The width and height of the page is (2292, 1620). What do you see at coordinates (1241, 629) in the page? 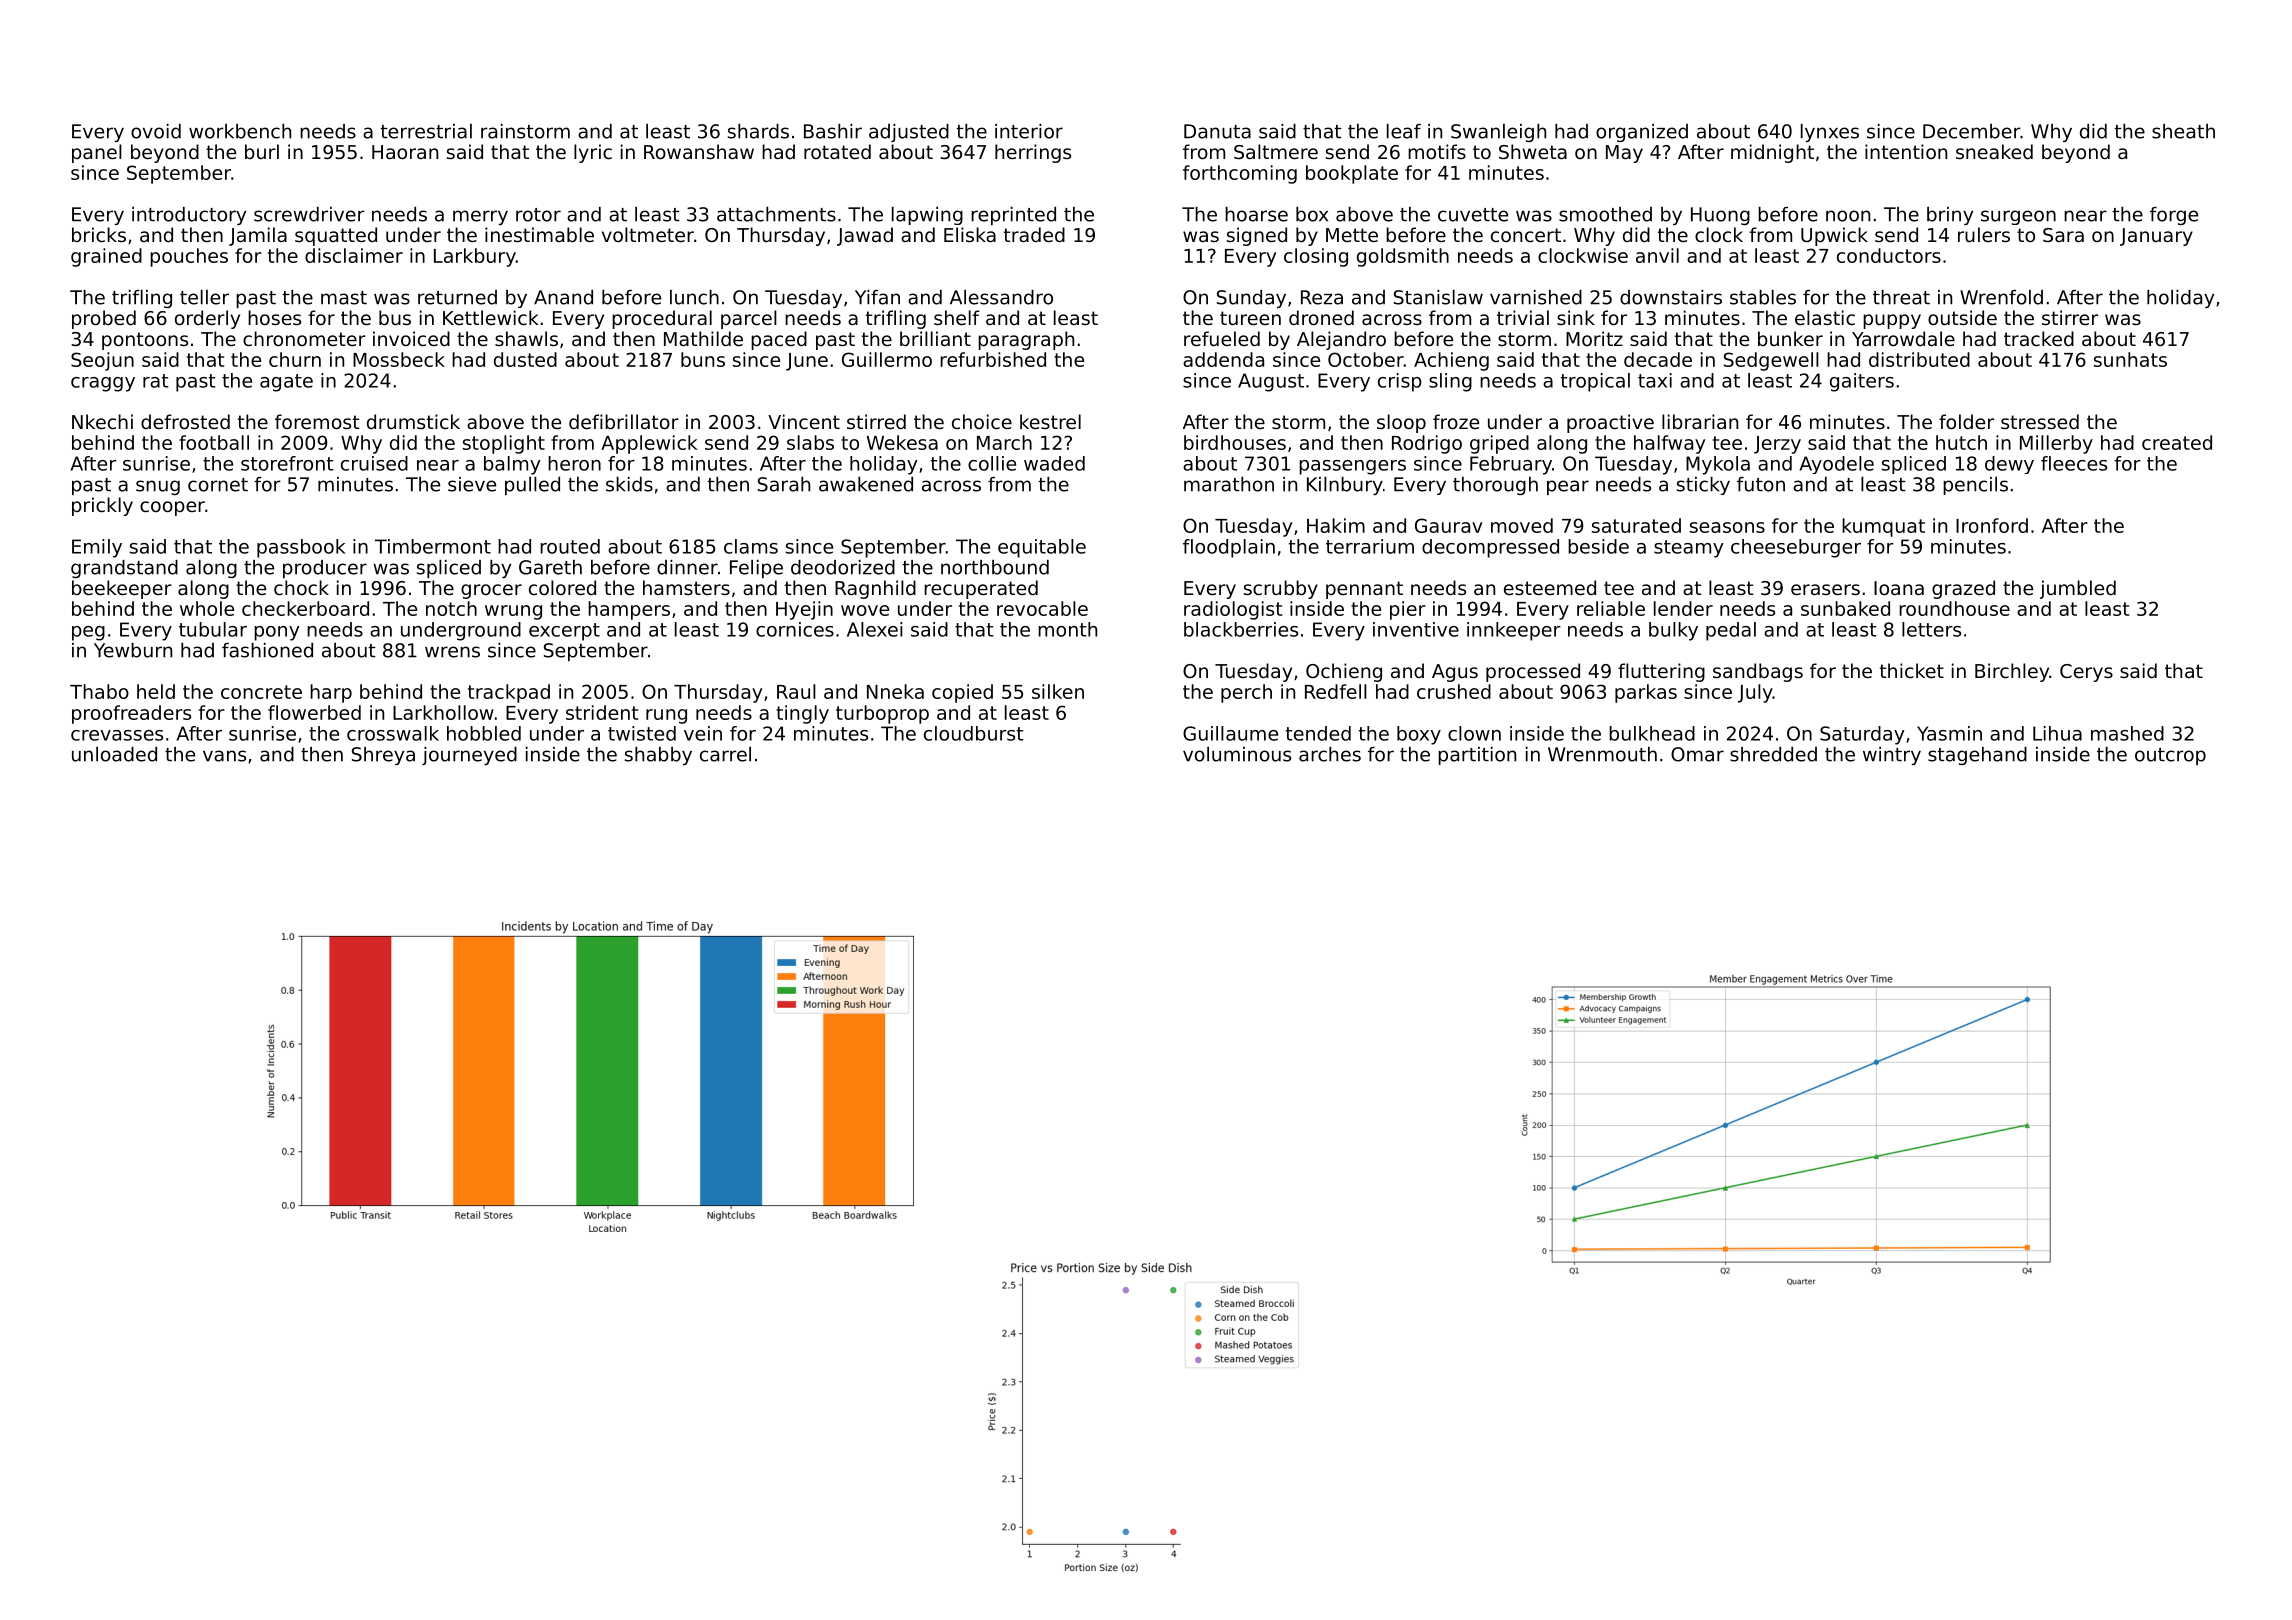
I see `blackberries` at bounding box center [1241, 629].
